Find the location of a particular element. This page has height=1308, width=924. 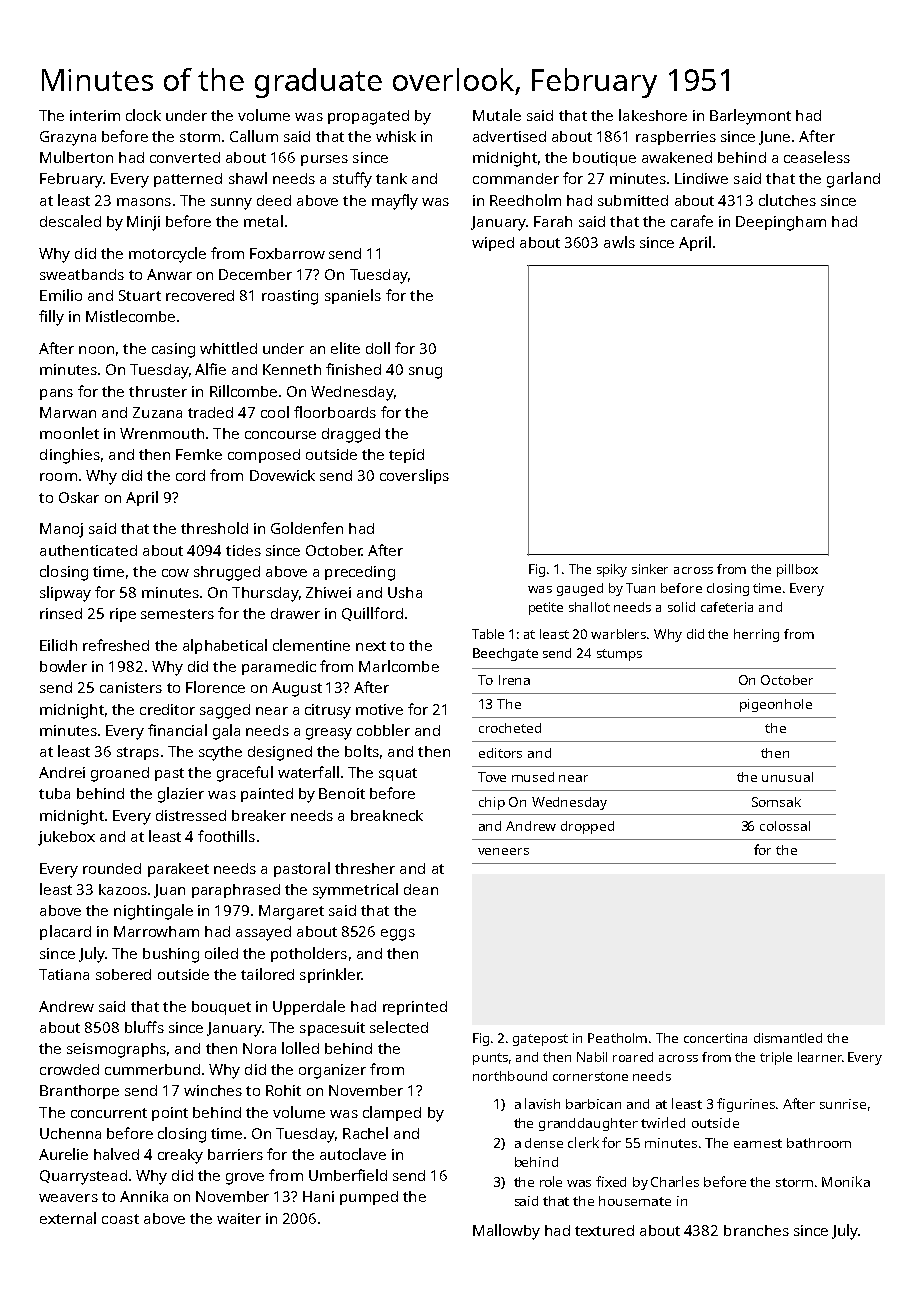

designed is located at coordinates (280, 753).
